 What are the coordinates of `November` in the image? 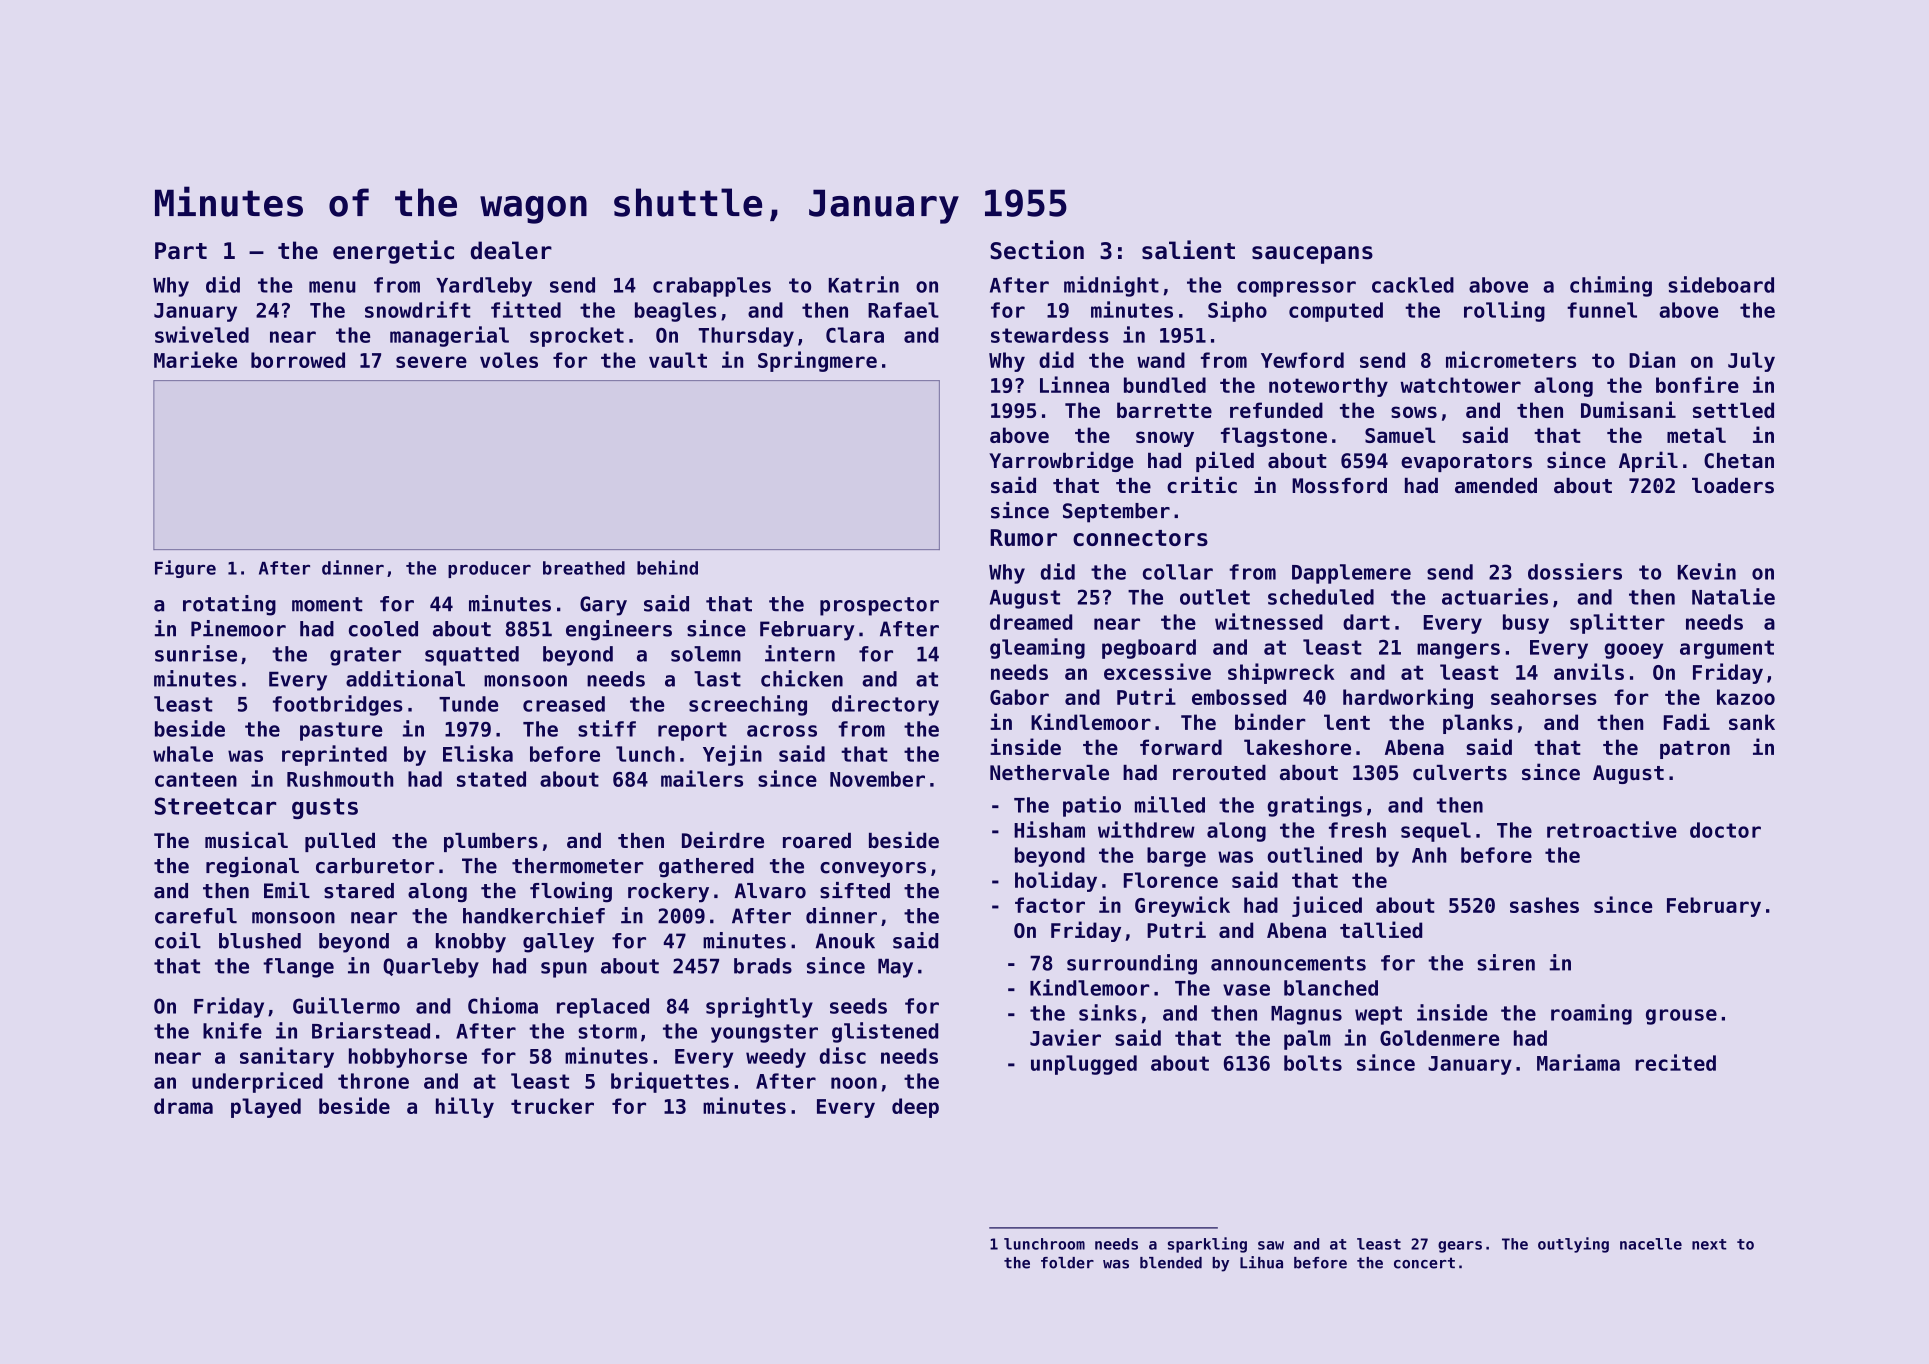 It's located at (877, 779).
